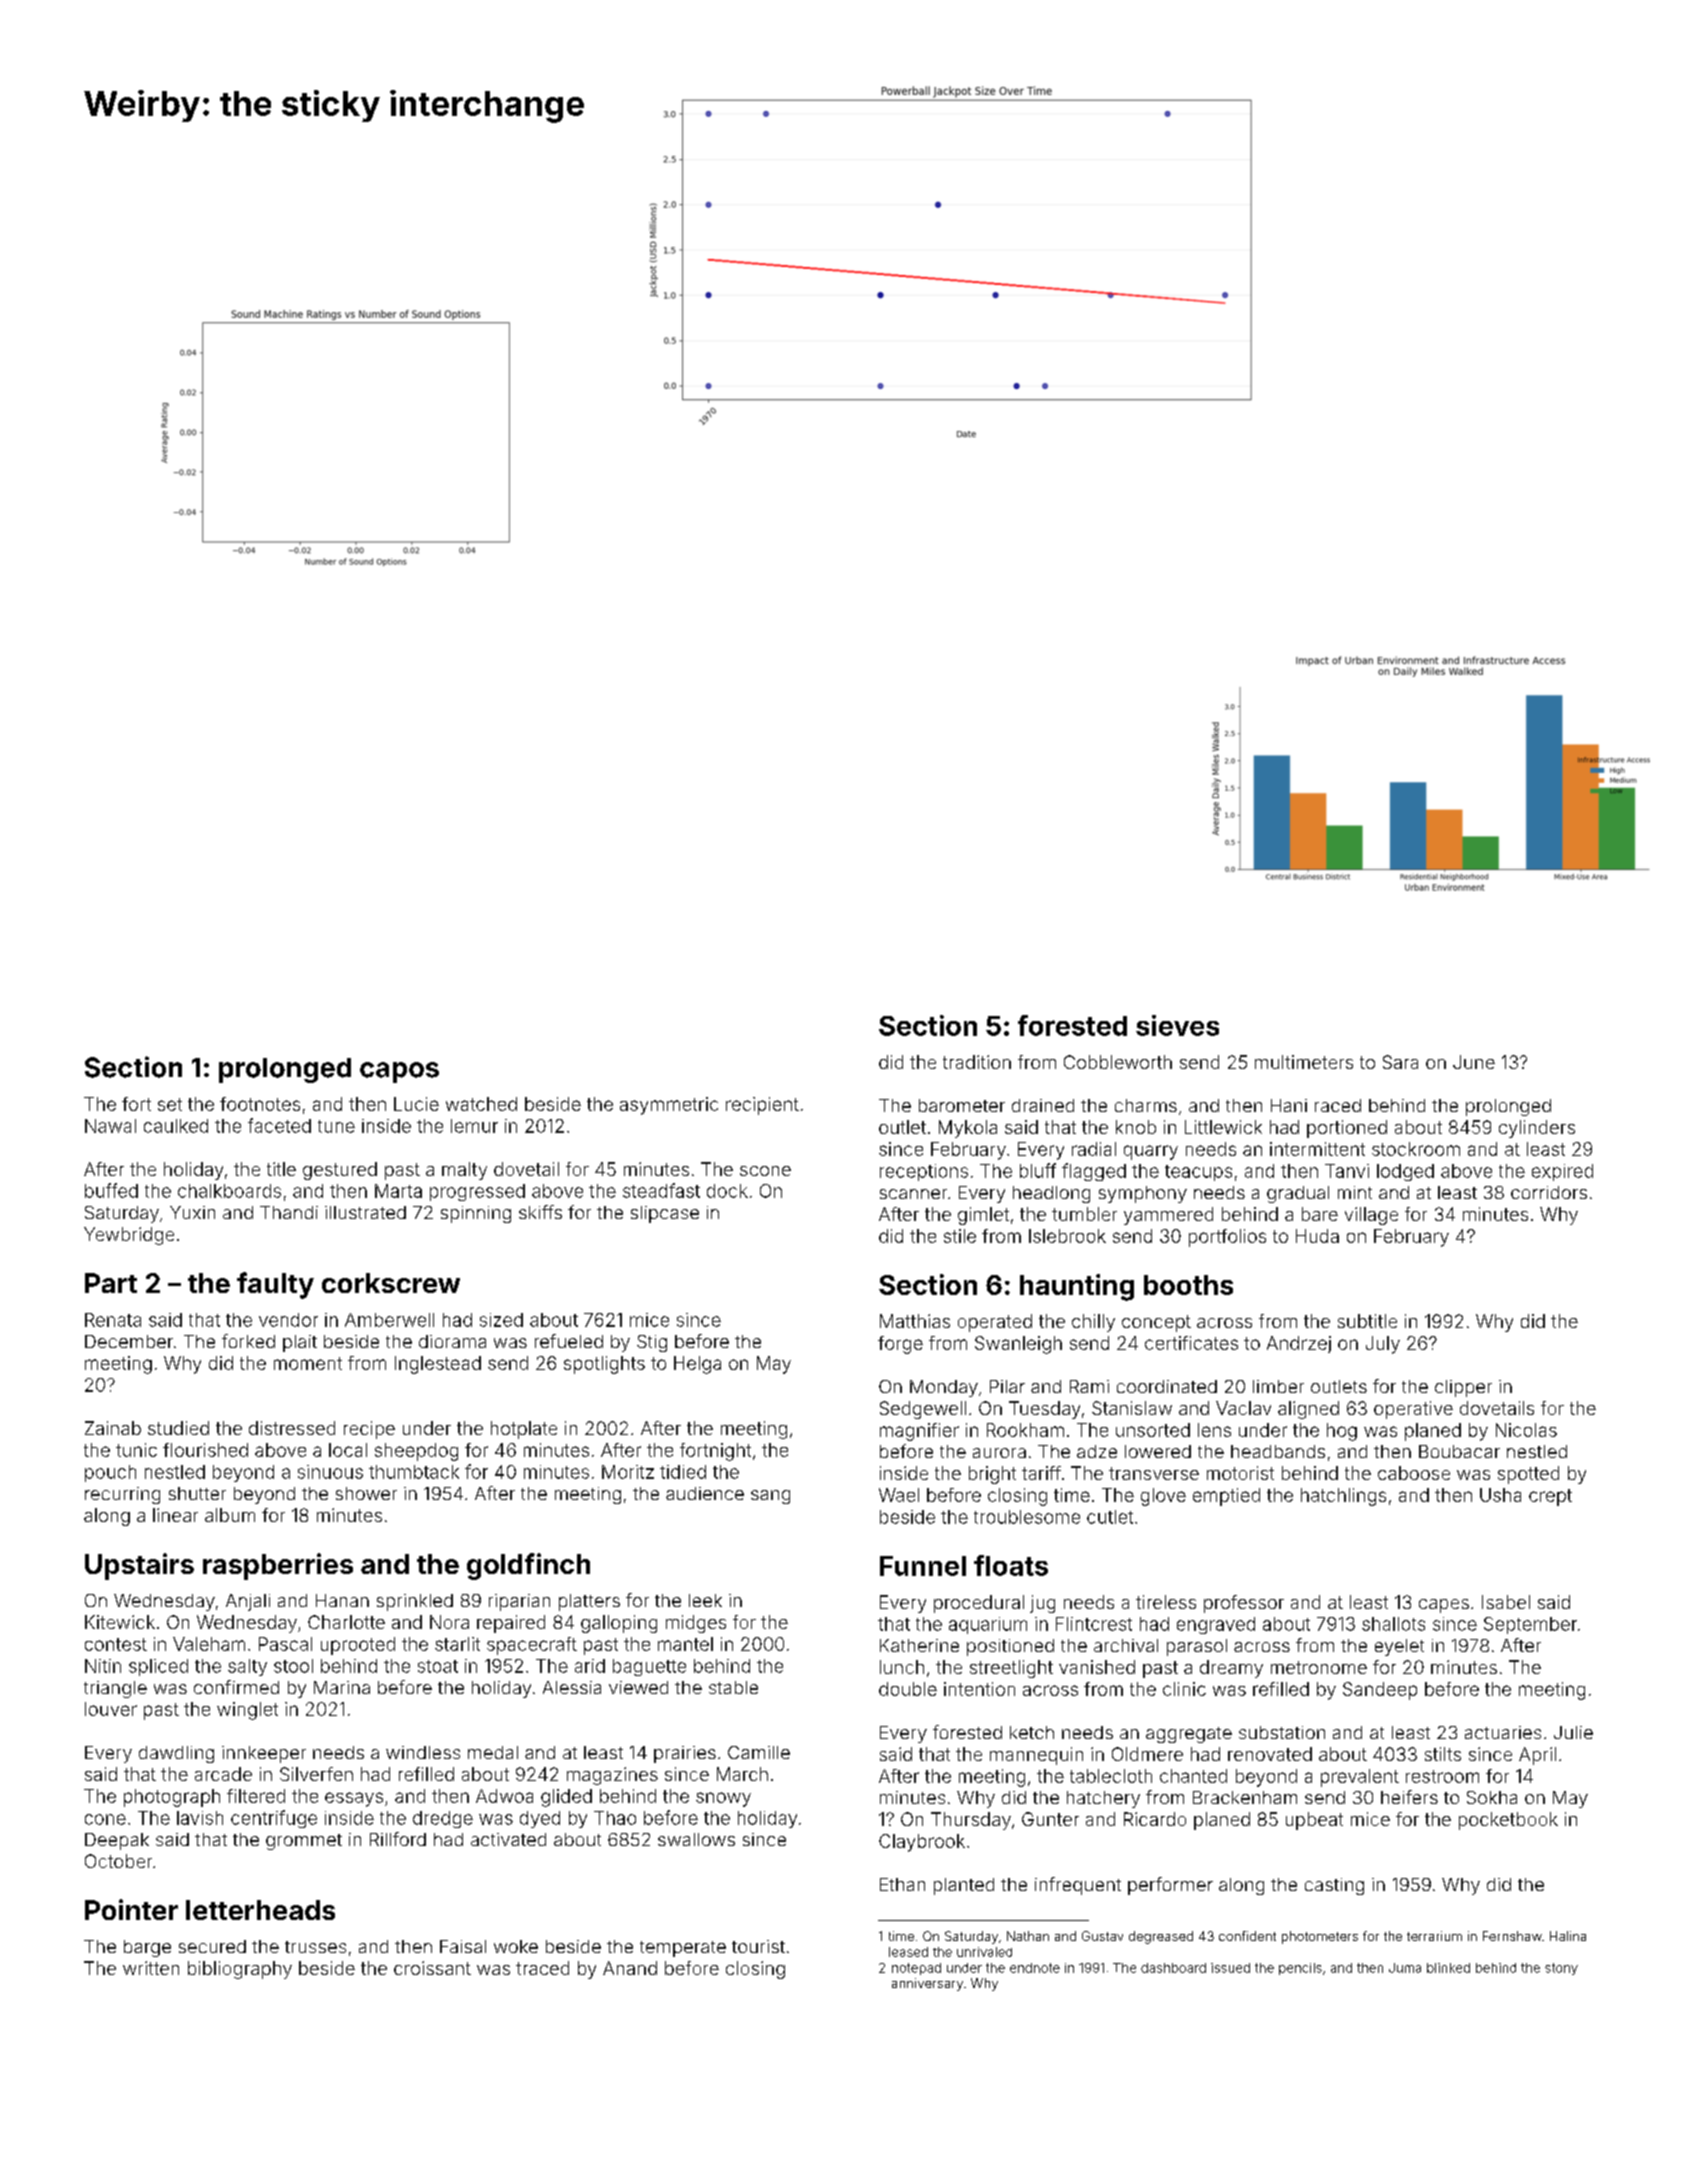 The height and width of the page is (2178, 1683). I want to click on sieves, so click(1177, 1025).
